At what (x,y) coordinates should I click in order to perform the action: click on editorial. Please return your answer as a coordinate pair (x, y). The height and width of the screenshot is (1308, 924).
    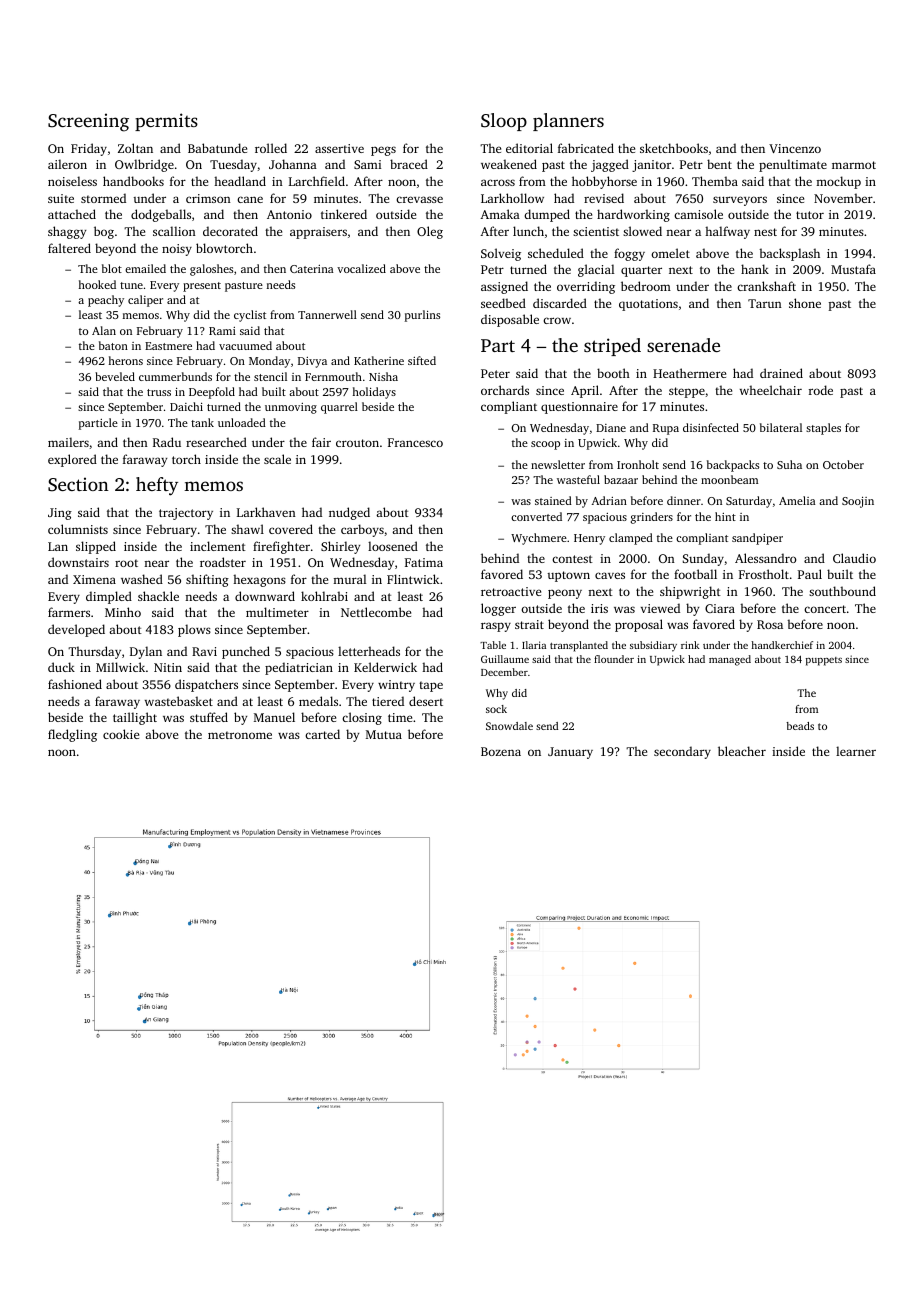
    Looking at the image, I should click on (529, 148).
